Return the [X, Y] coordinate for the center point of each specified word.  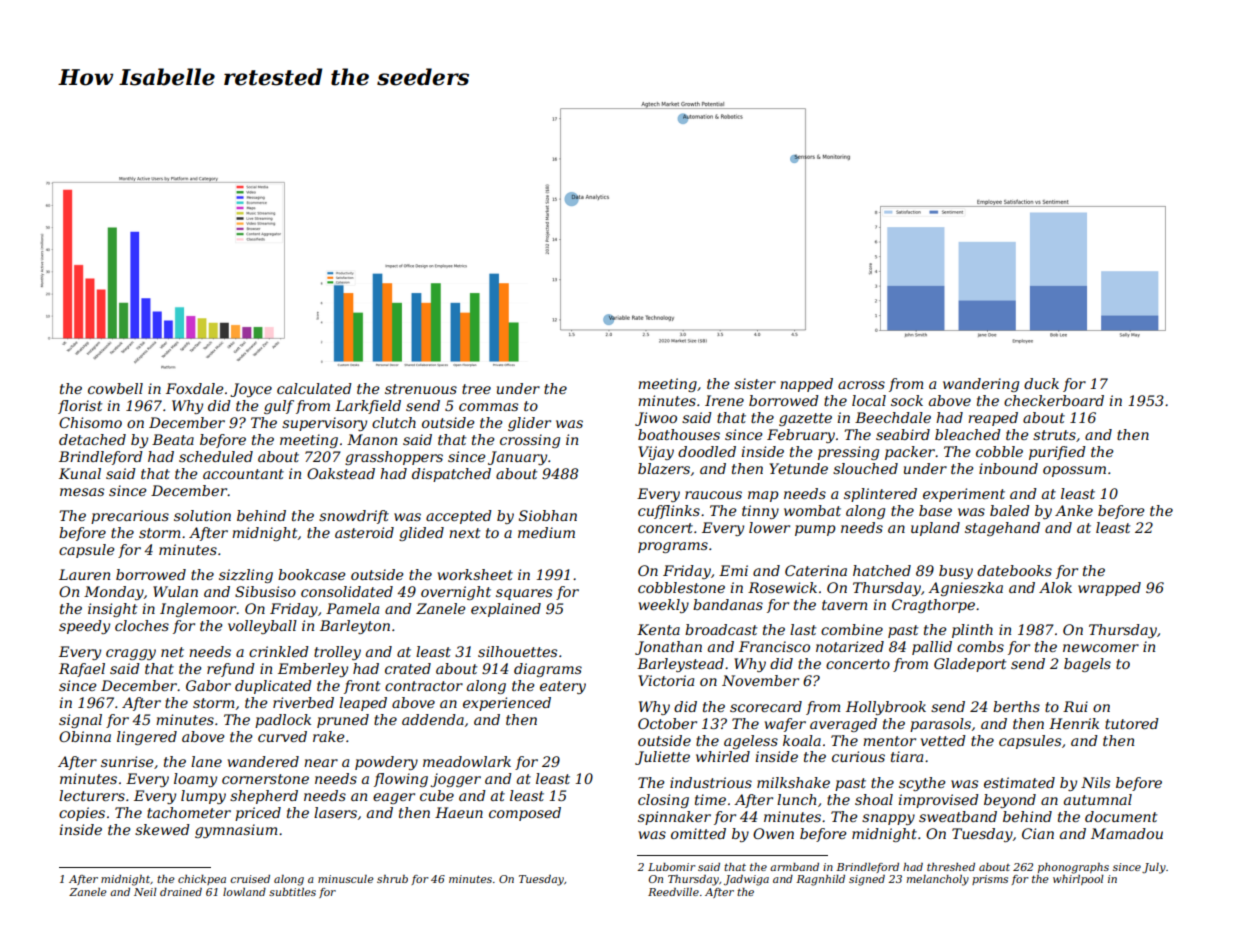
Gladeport [970, 665]
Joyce [251, 390]
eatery [563, 687]
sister [755, 383]
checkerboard [1054, 400]
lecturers [92, 795]
